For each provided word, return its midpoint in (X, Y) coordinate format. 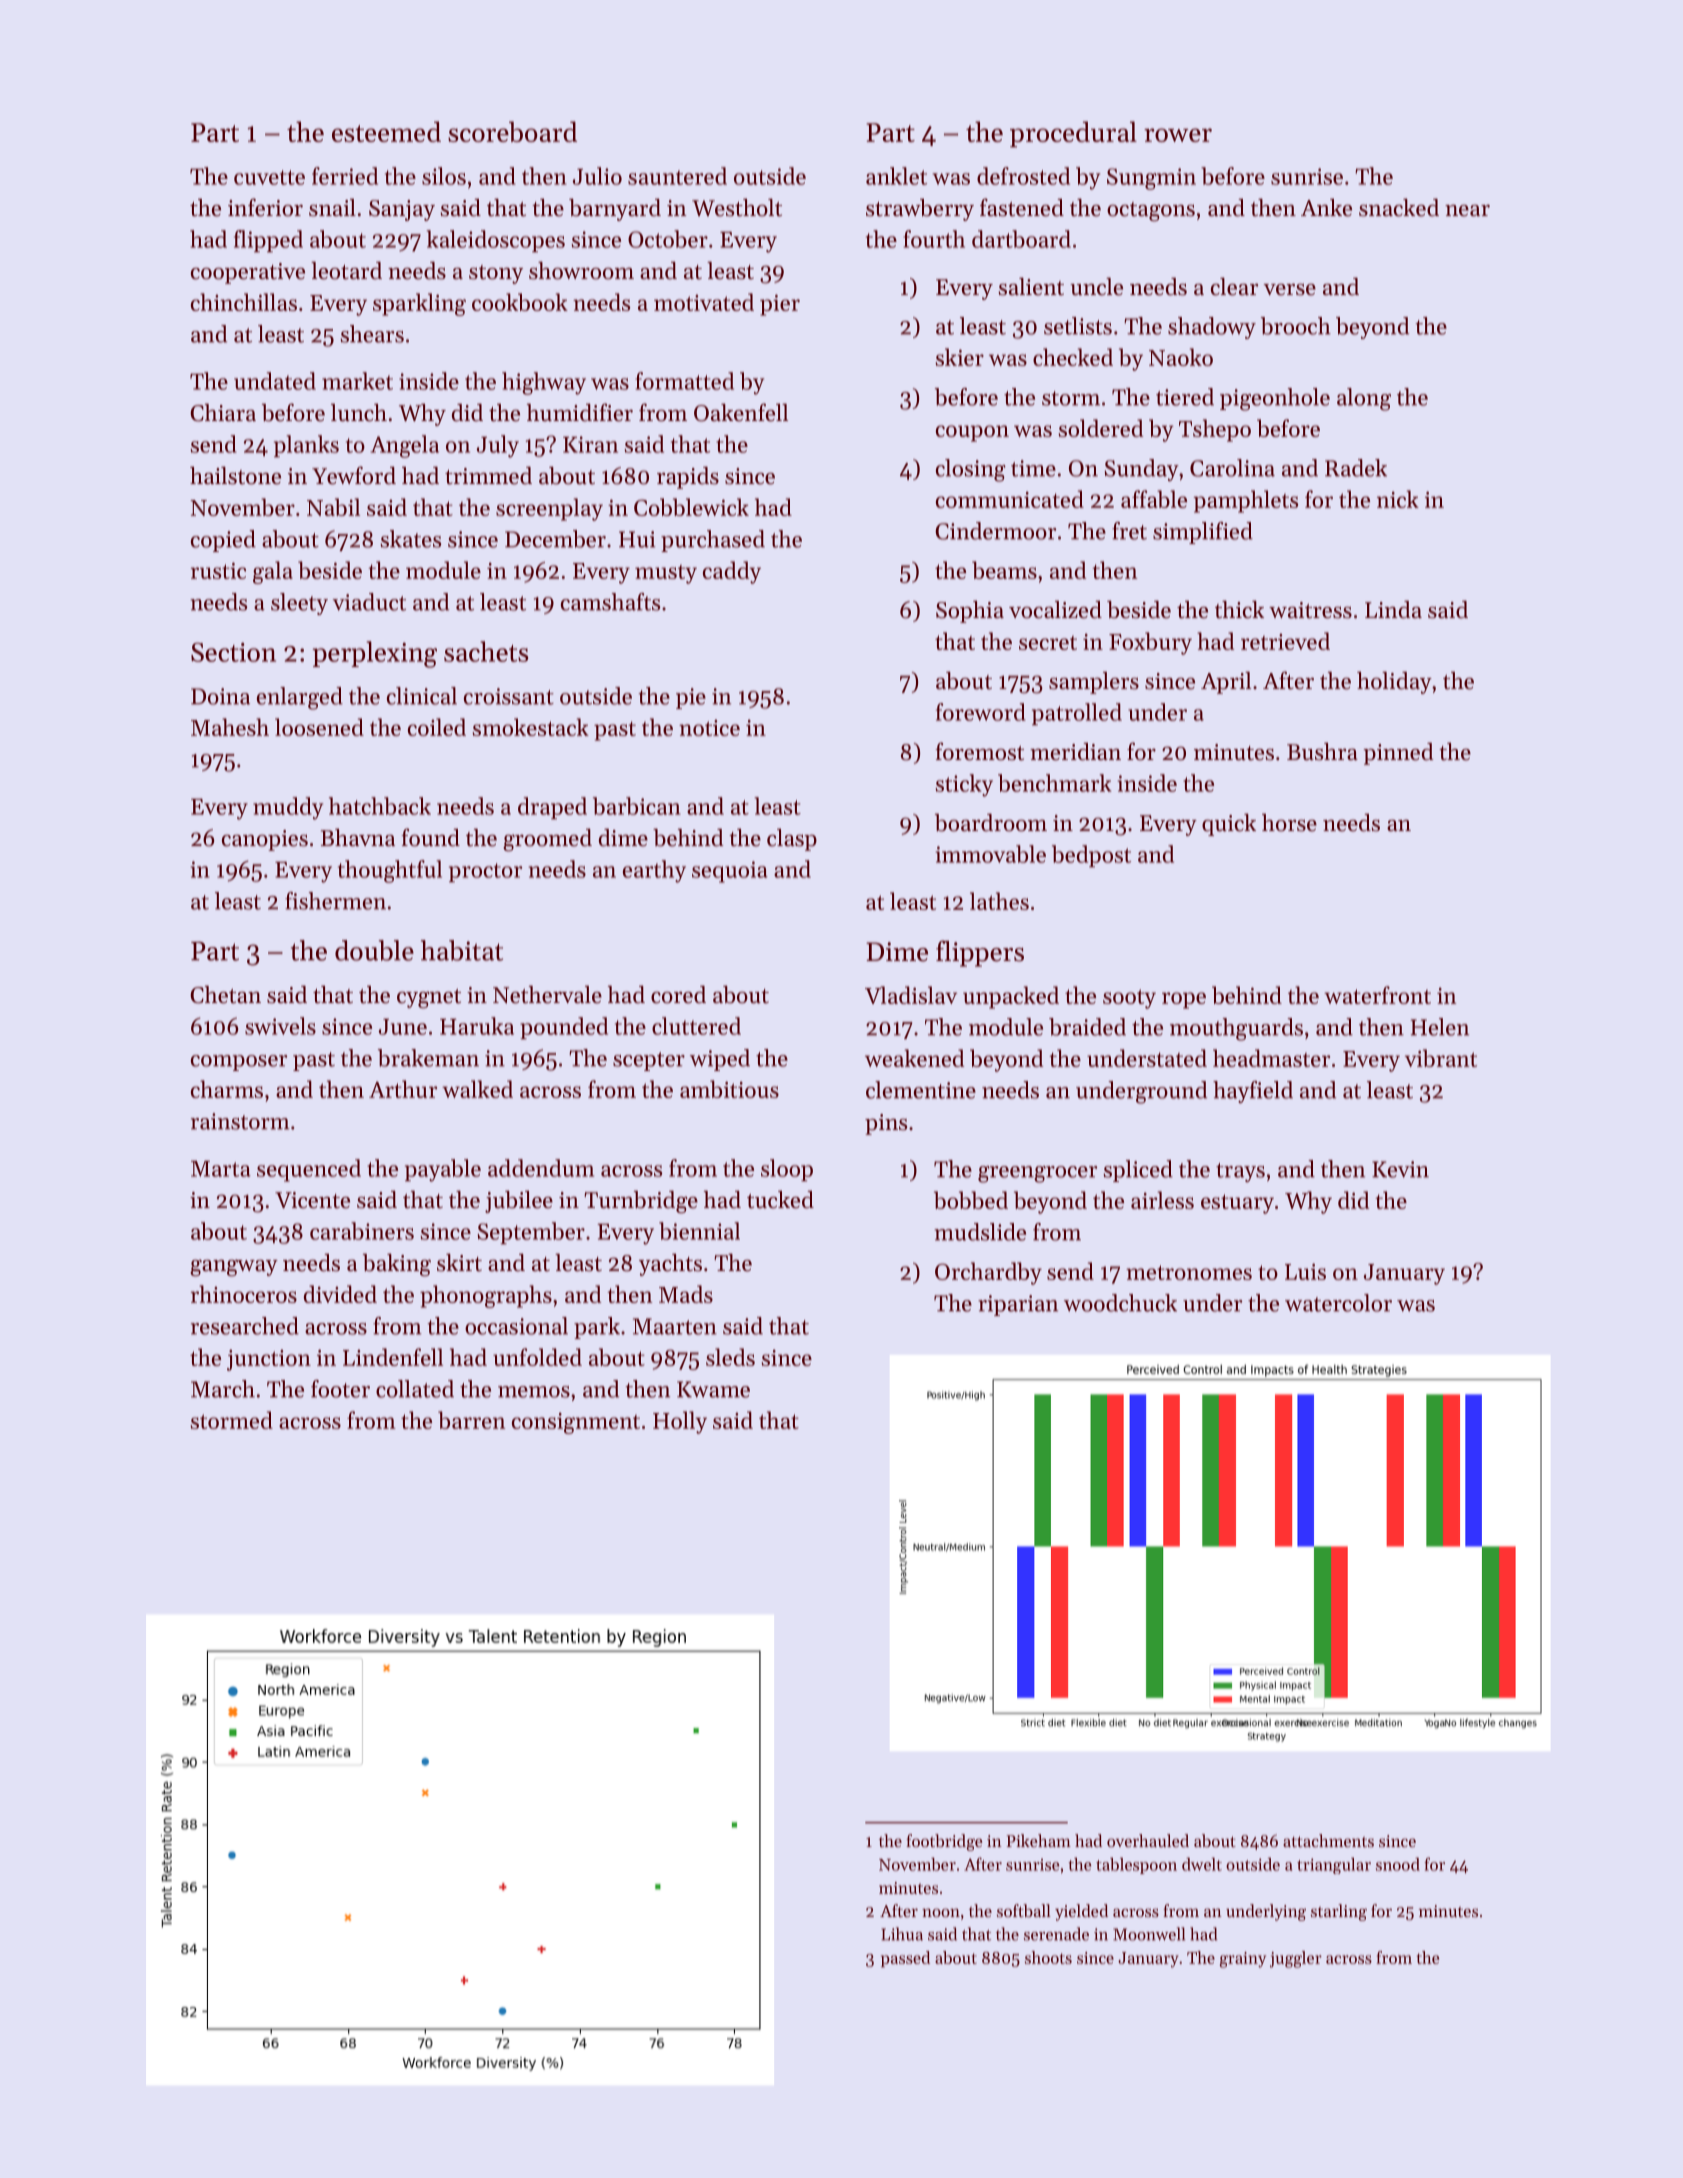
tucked (780, 1200)
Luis (1305, 1271)
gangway (234, 1268)
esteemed (386, 131)
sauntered (677, 176)
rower (1178, 135)
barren (472, 1420)
